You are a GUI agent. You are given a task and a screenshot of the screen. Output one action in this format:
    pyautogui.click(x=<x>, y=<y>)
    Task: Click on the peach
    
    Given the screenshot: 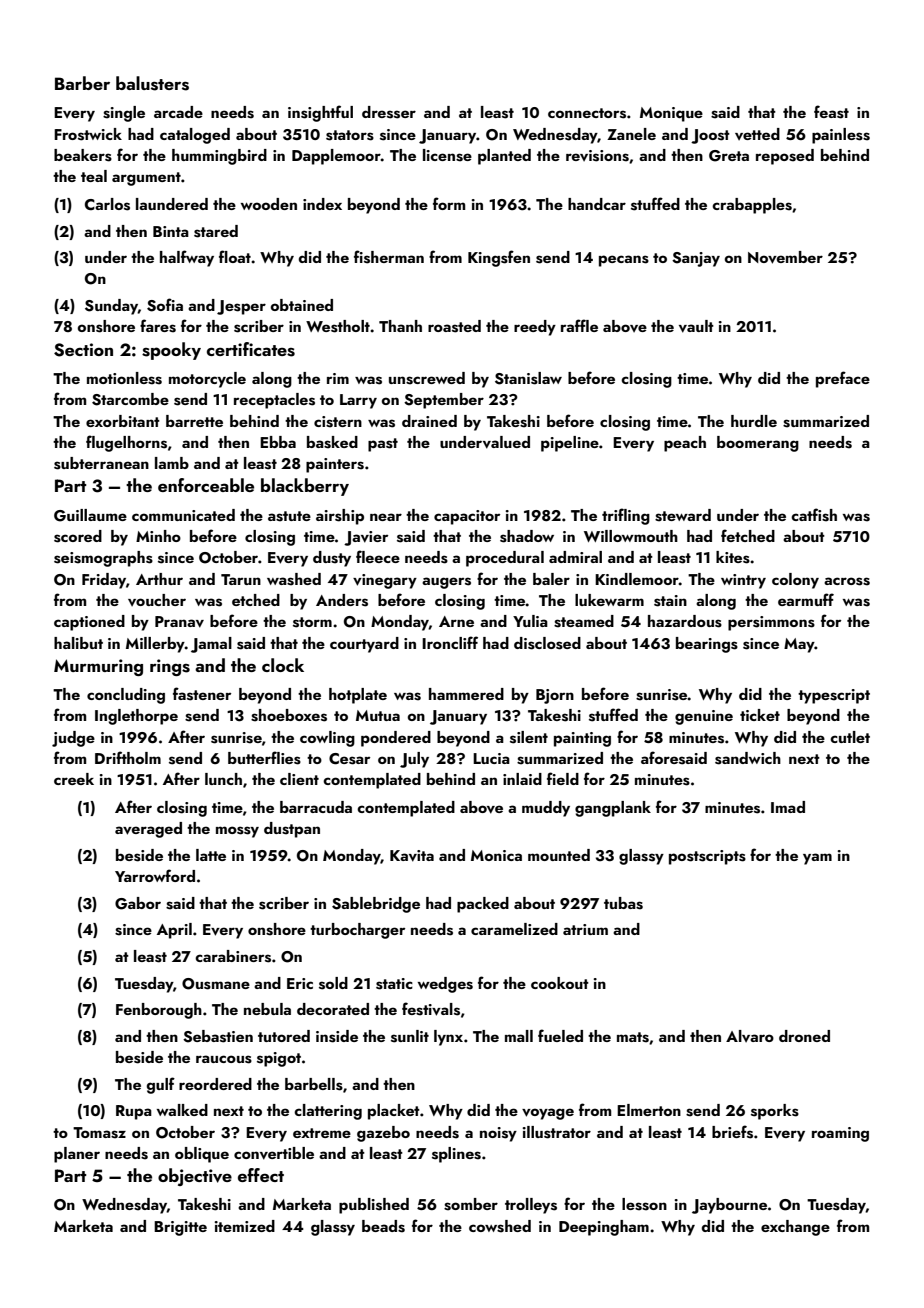 What is the action you would take?
    pyautogui.click(x=685, y=444)
